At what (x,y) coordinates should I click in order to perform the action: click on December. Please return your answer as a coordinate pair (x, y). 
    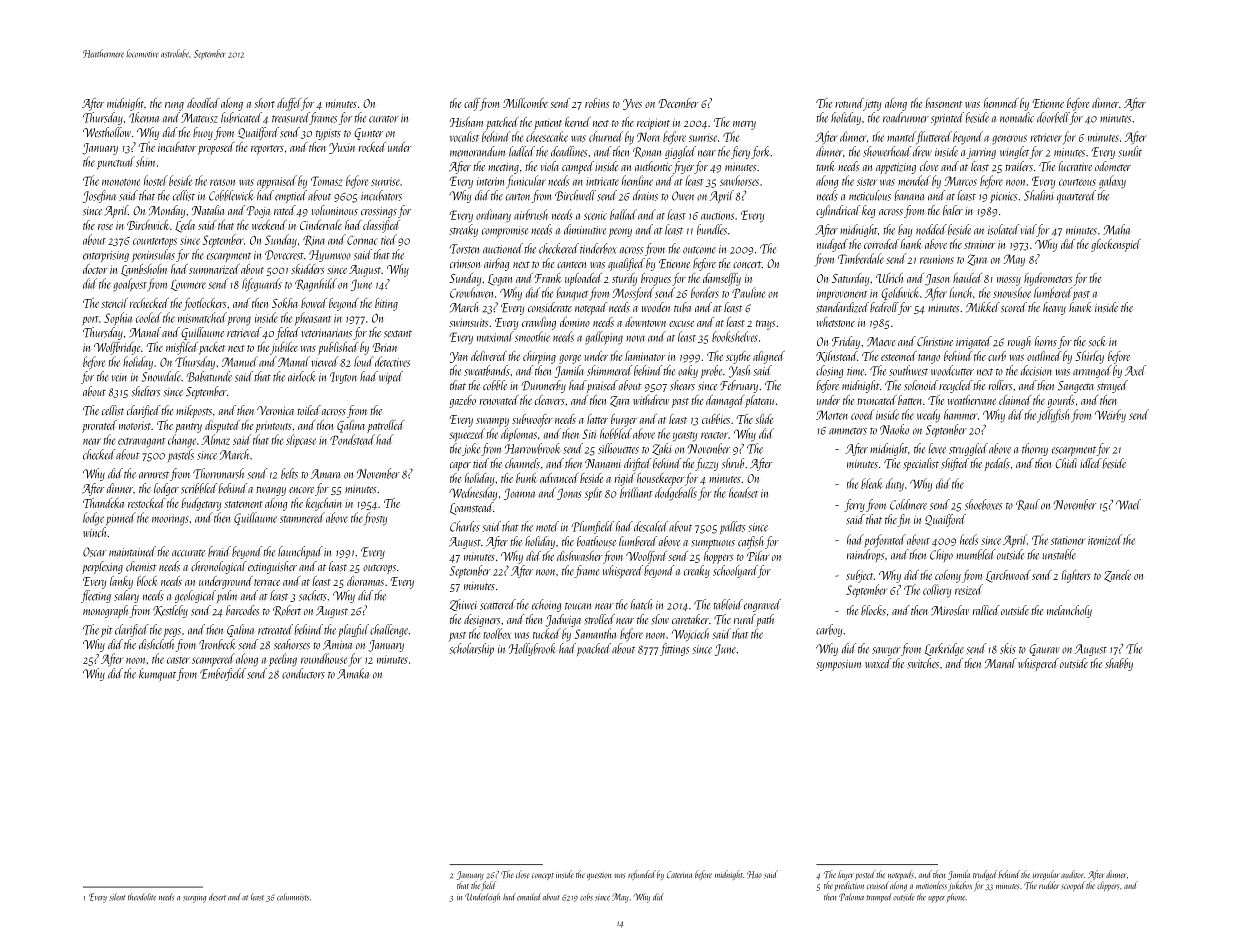
    Looking at the image, I should click on (678, 103).
